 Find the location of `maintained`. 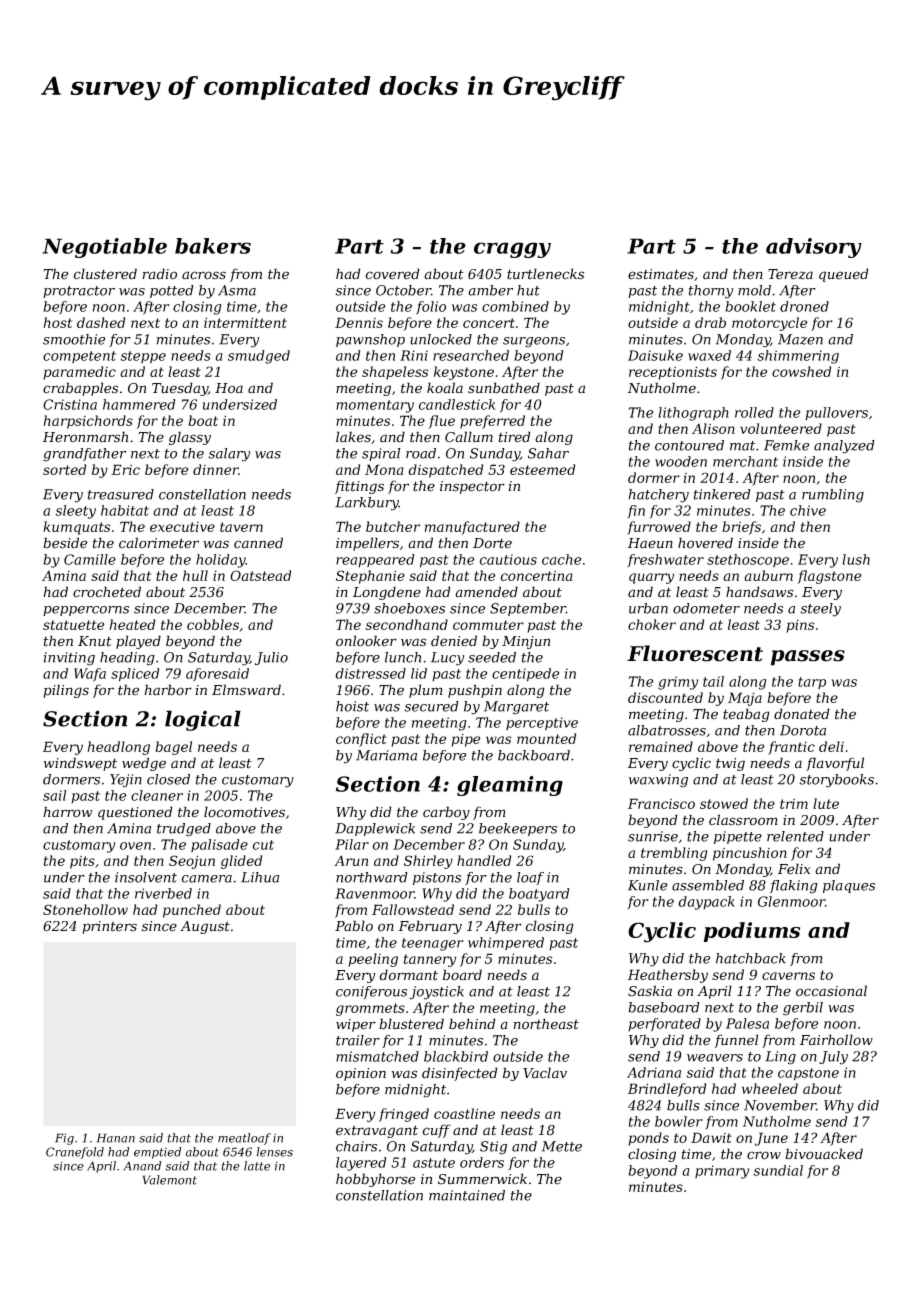

maintained is located at coordinates (467, 1195).
